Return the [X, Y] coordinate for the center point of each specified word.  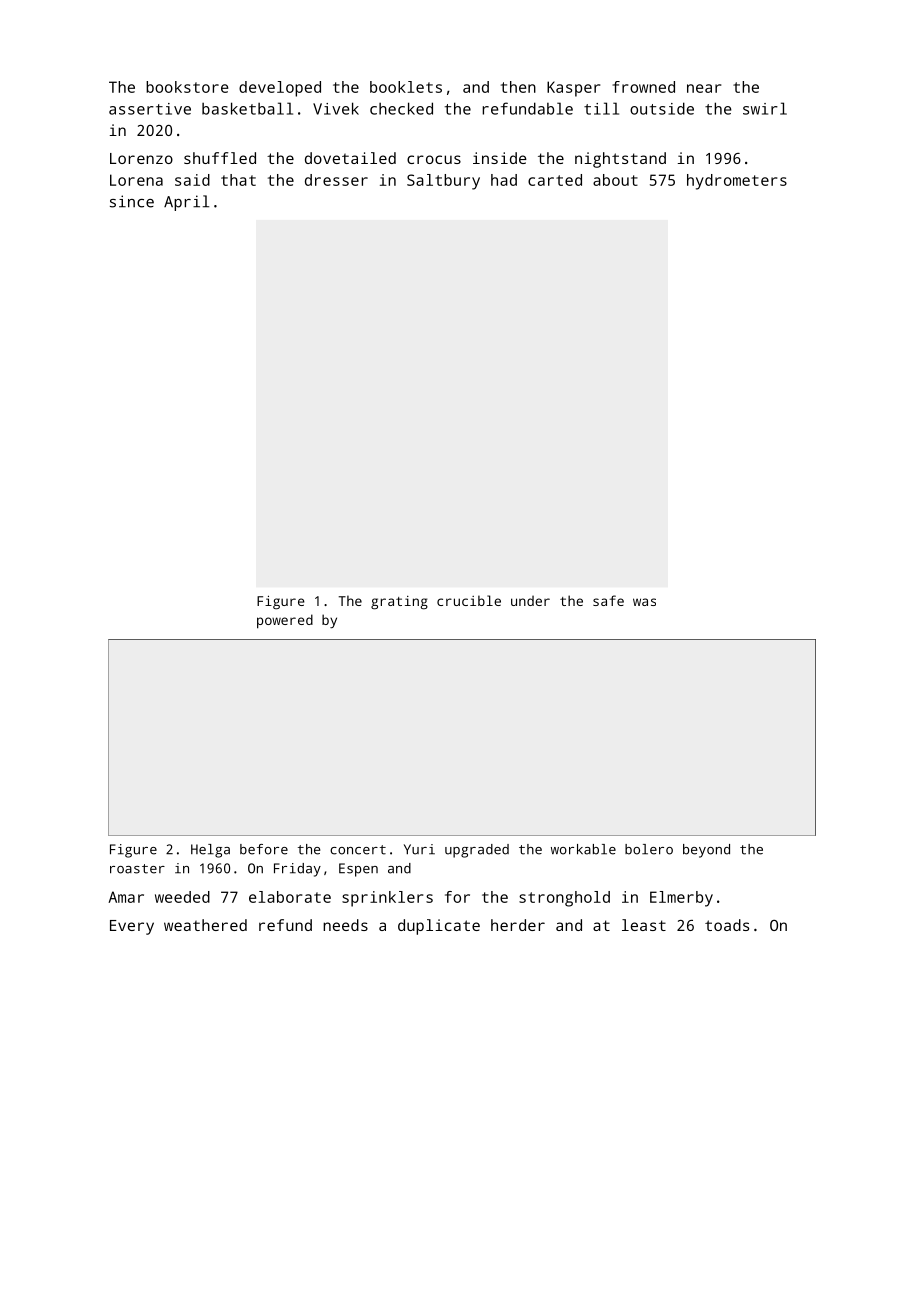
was [644, 602]
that [238, 180]
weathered [205, 925]
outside [662, 108]
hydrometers [737, 182]
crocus [434, 159]
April [186, 203]
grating [399, 603]
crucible [469, 600]
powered [285, 621]
